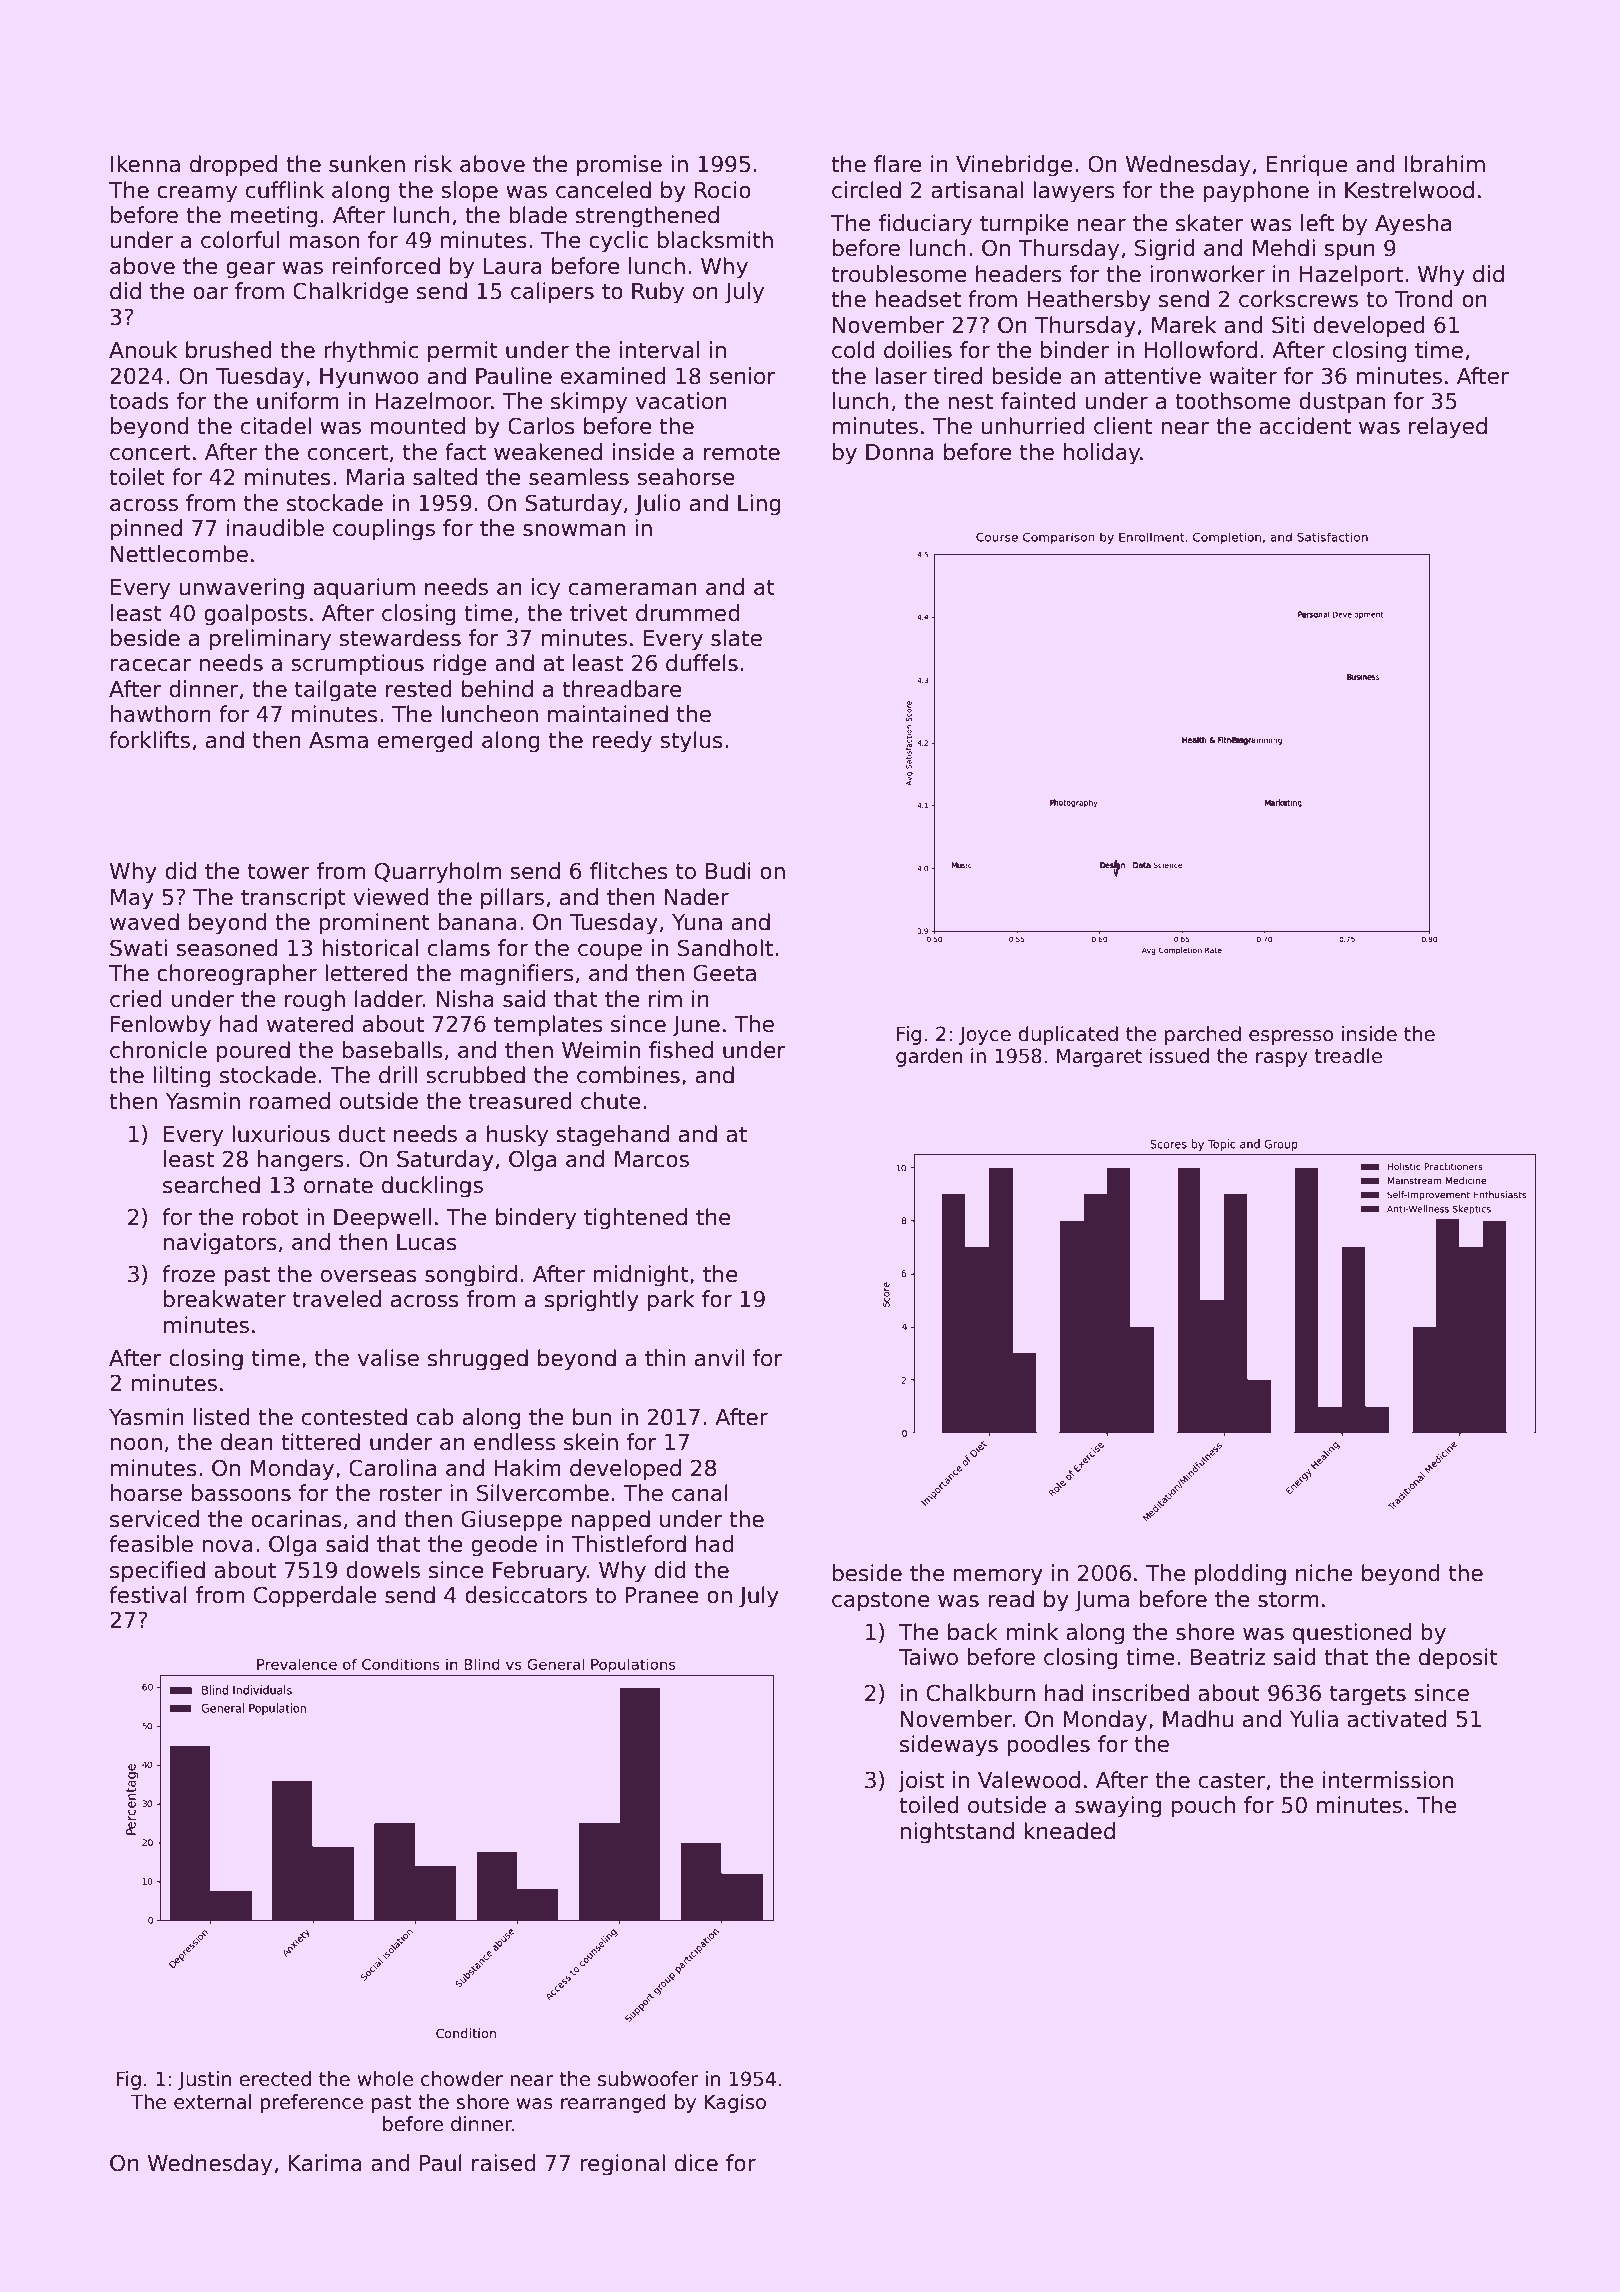 This image has width=1620, height=2292. Describe the element at coordinates (325, 2163) in the image. I see `Karima` at that location.
